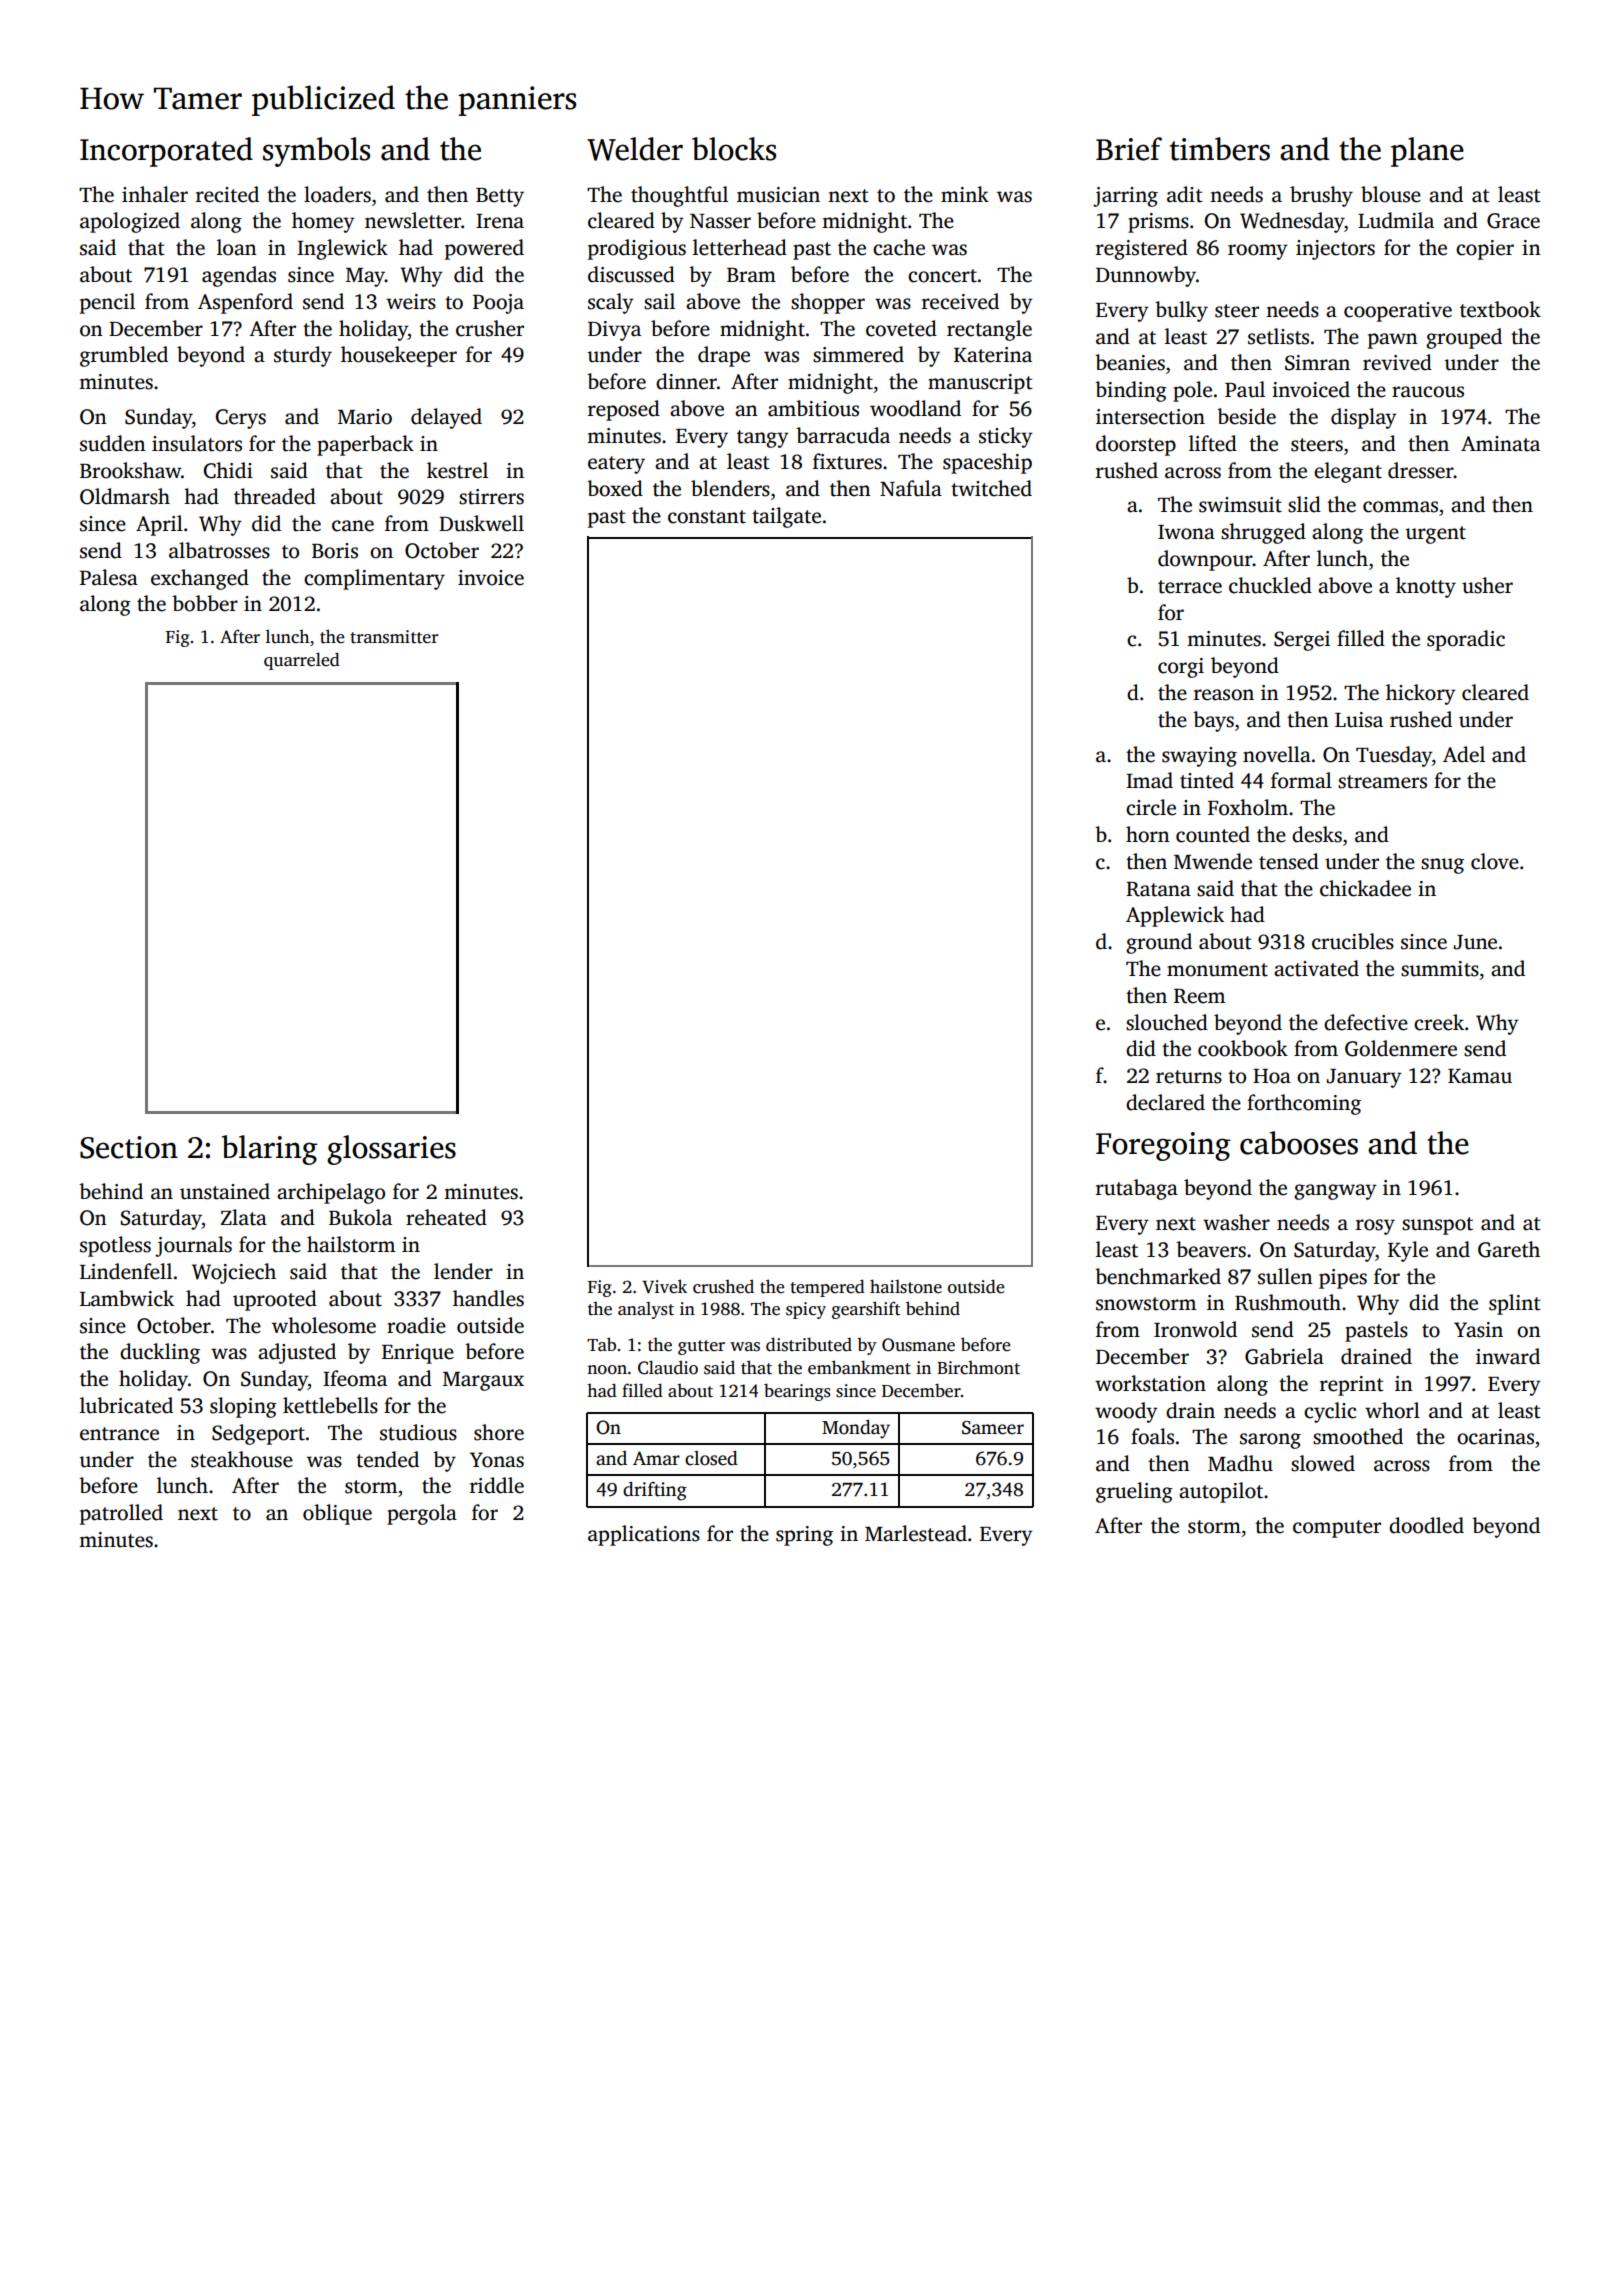 Image resolution: width=1620 pixels, height=2292 pixels. Describe the element at coordinates (679, 196) in the page. I see `thoughtful` at that location.
